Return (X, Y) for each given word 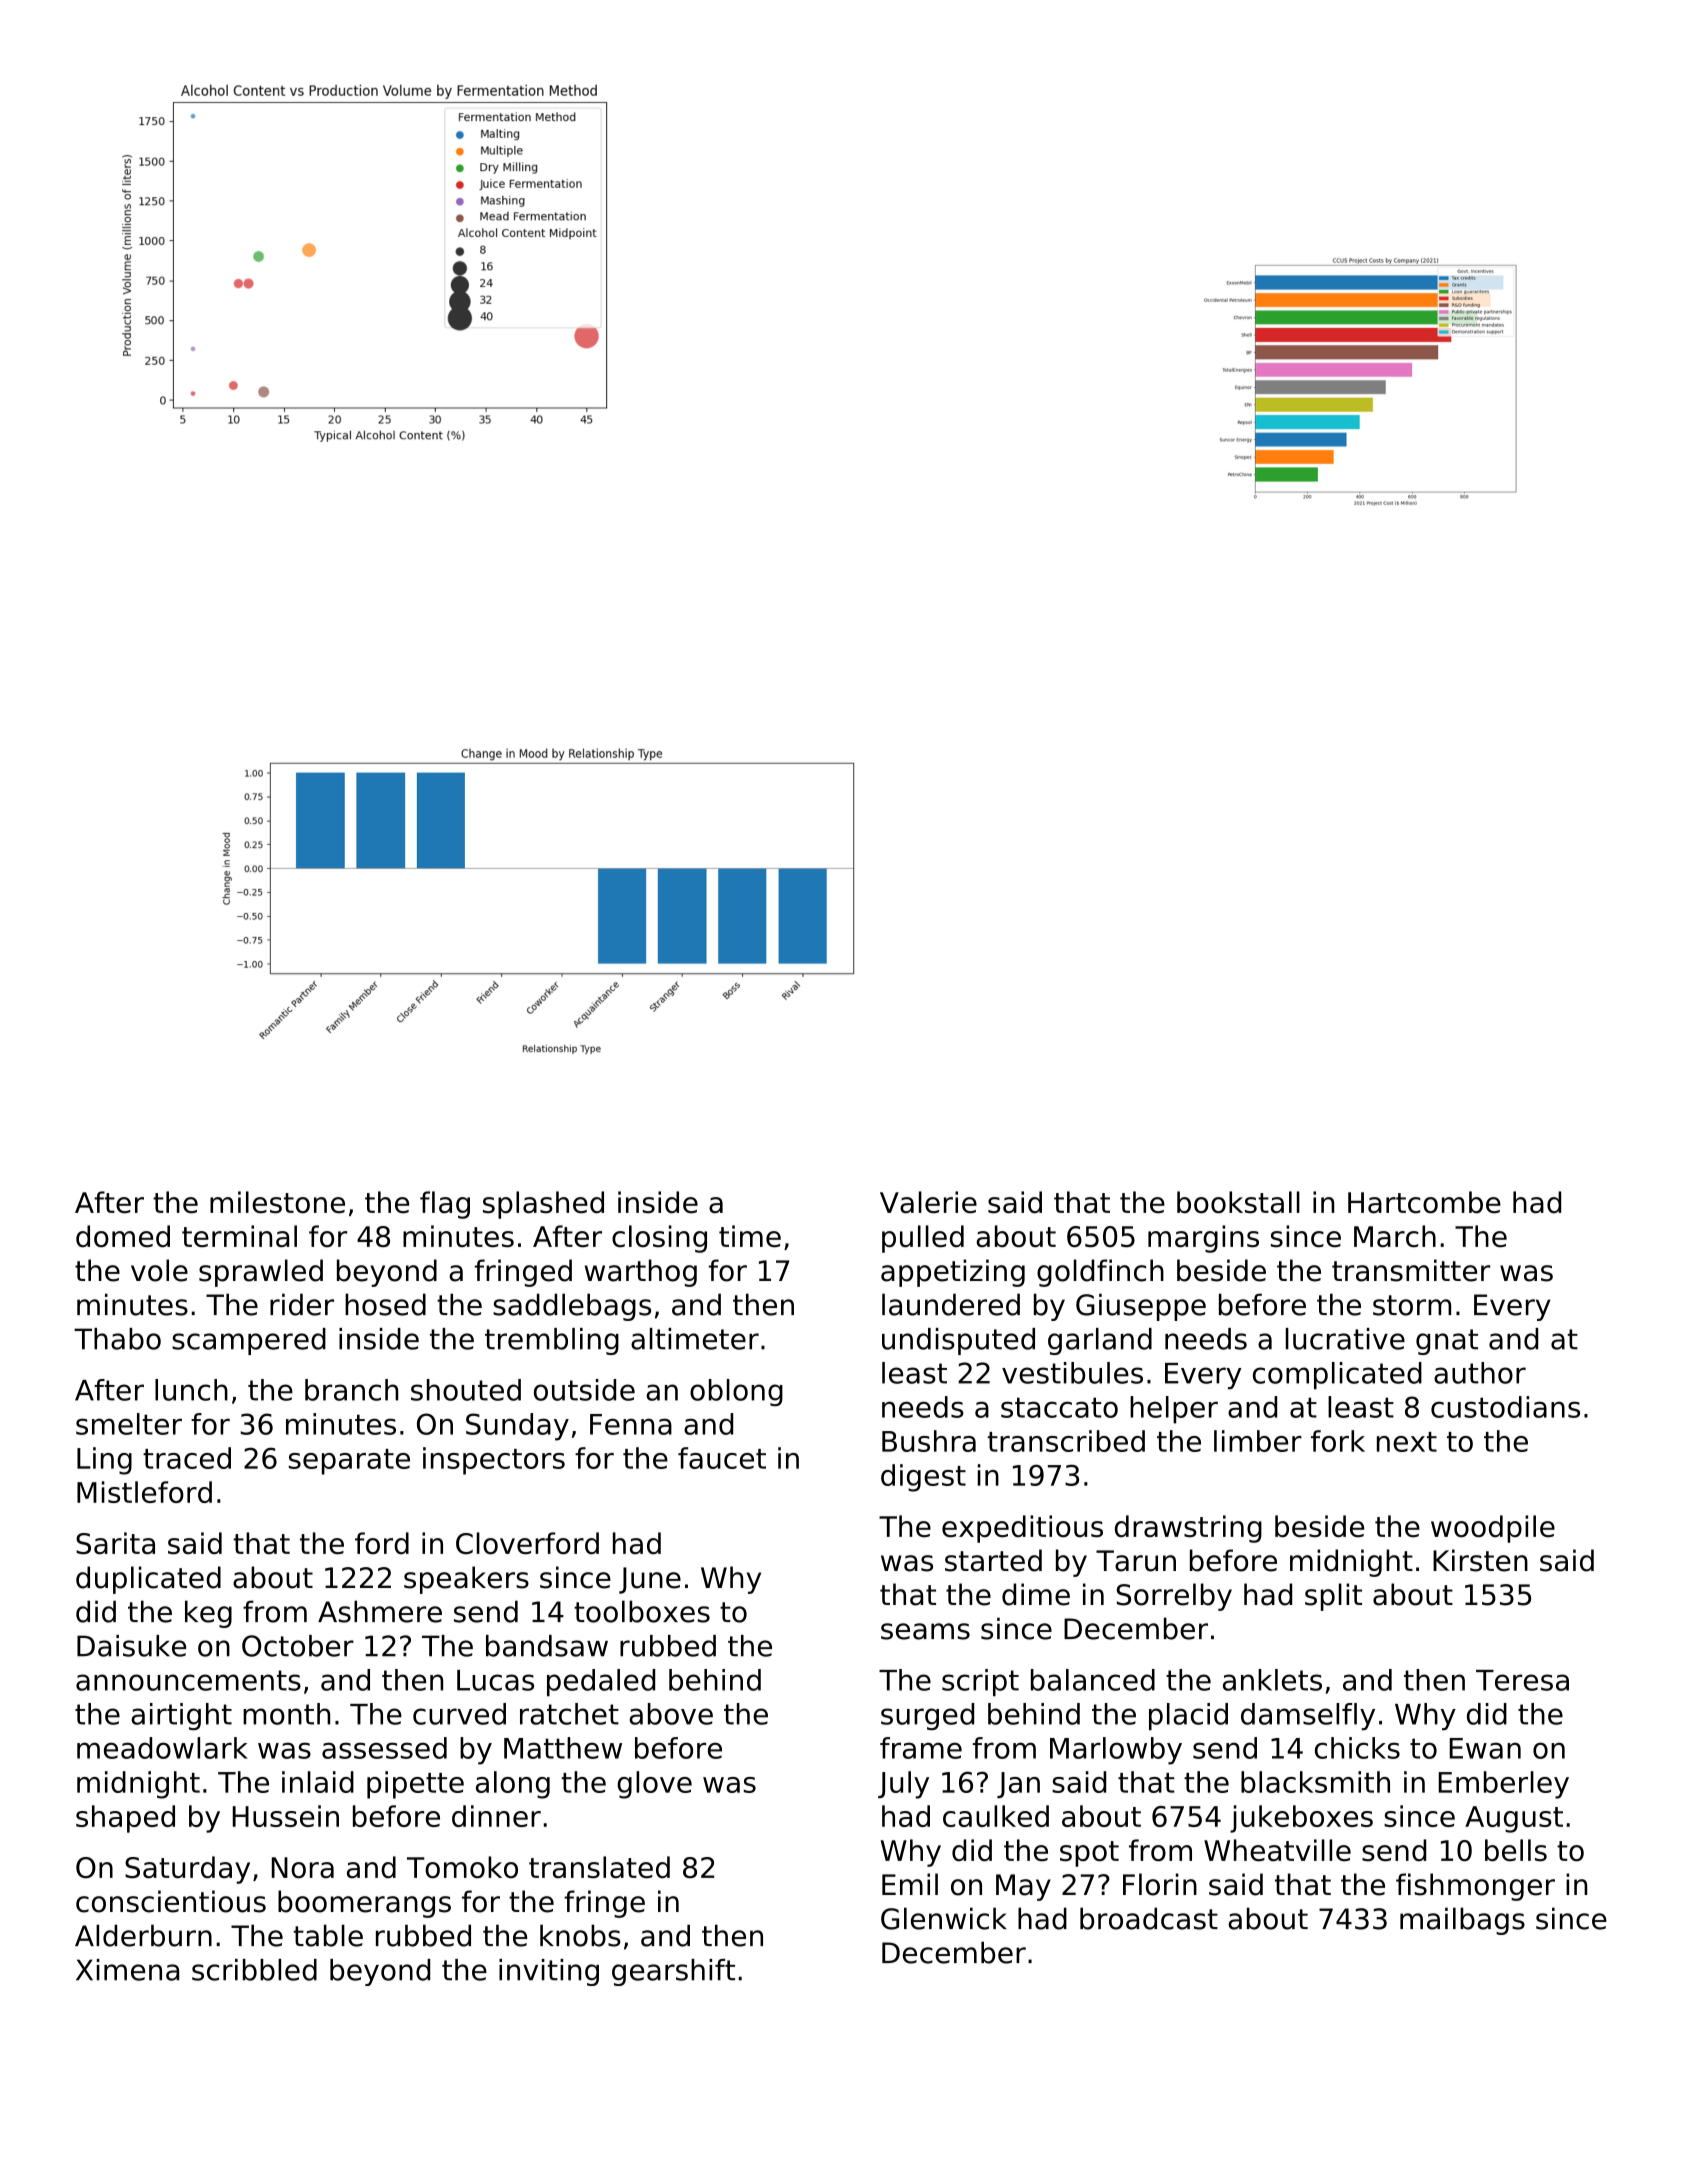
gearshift (673, 1972)
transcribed (1066, 1441)
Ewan (1485, 1748)
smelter (129, 1424)
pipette (415, 1785)
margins (1203, 1239)
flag (445, 1205)
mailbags (1462, 1921)
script (980, 1682)
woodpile (1493, 1529)
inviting (549, 1972)
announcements (188, 1680)
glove (654, 1785)
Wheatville (1277, 1850)
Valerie (928, 1202)
